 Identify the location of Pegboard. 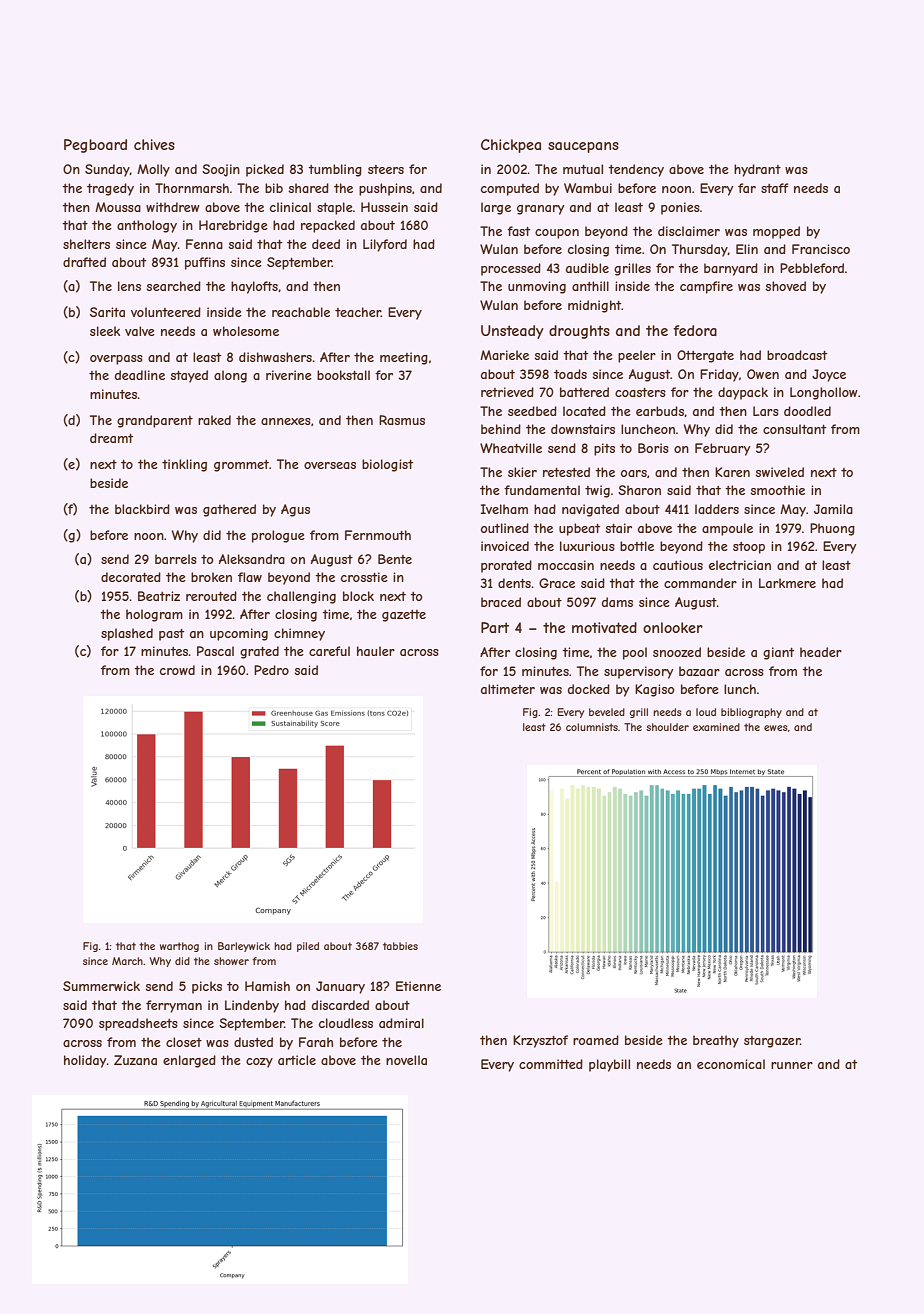
(95, 146).
